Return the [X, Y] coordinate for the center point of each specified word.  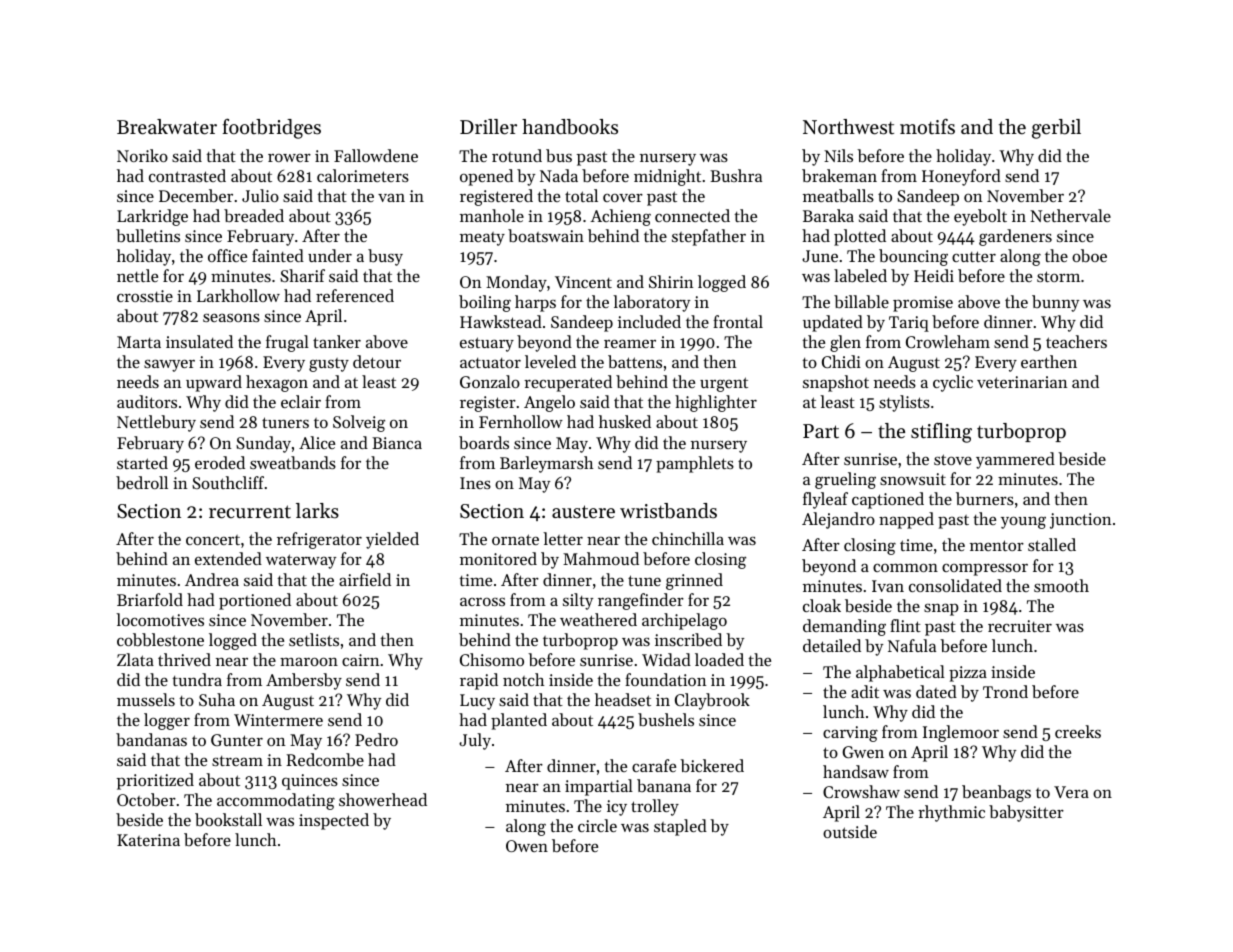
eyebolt [980, 217]
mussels [146, 699]
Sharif [302, 275]
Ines [475, 483]
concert [213, 540]
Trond [1005, 691]
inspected [334, 821]
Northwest [848, 127]
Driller [488, 127]
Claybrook [712, 701]
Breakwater [167, 127]
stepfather [709, 237]
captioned [888, 500]
